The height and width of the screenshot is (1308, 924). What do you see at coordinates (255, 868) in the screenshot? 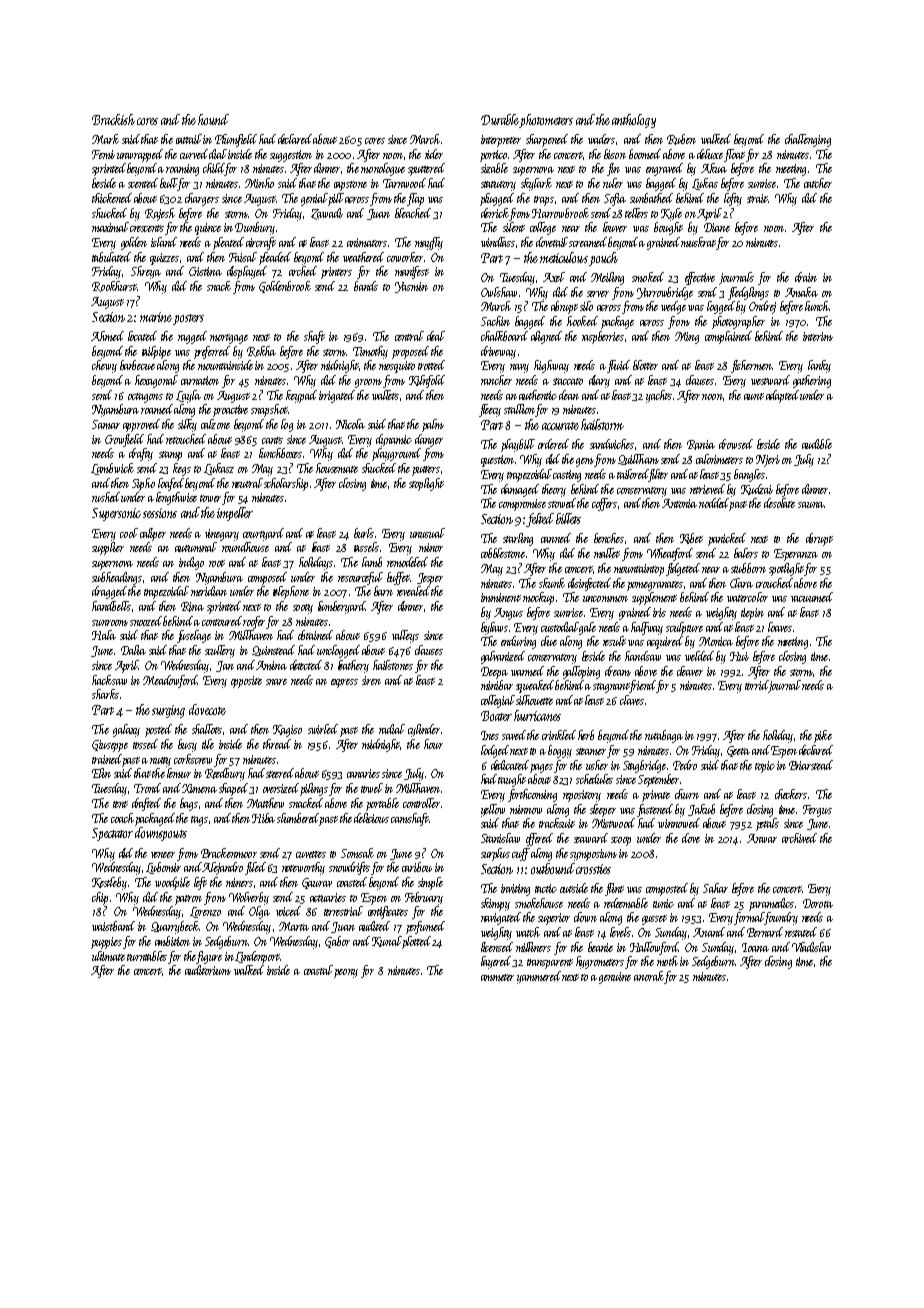
I see `filed` at bounding box center [255, 868].
